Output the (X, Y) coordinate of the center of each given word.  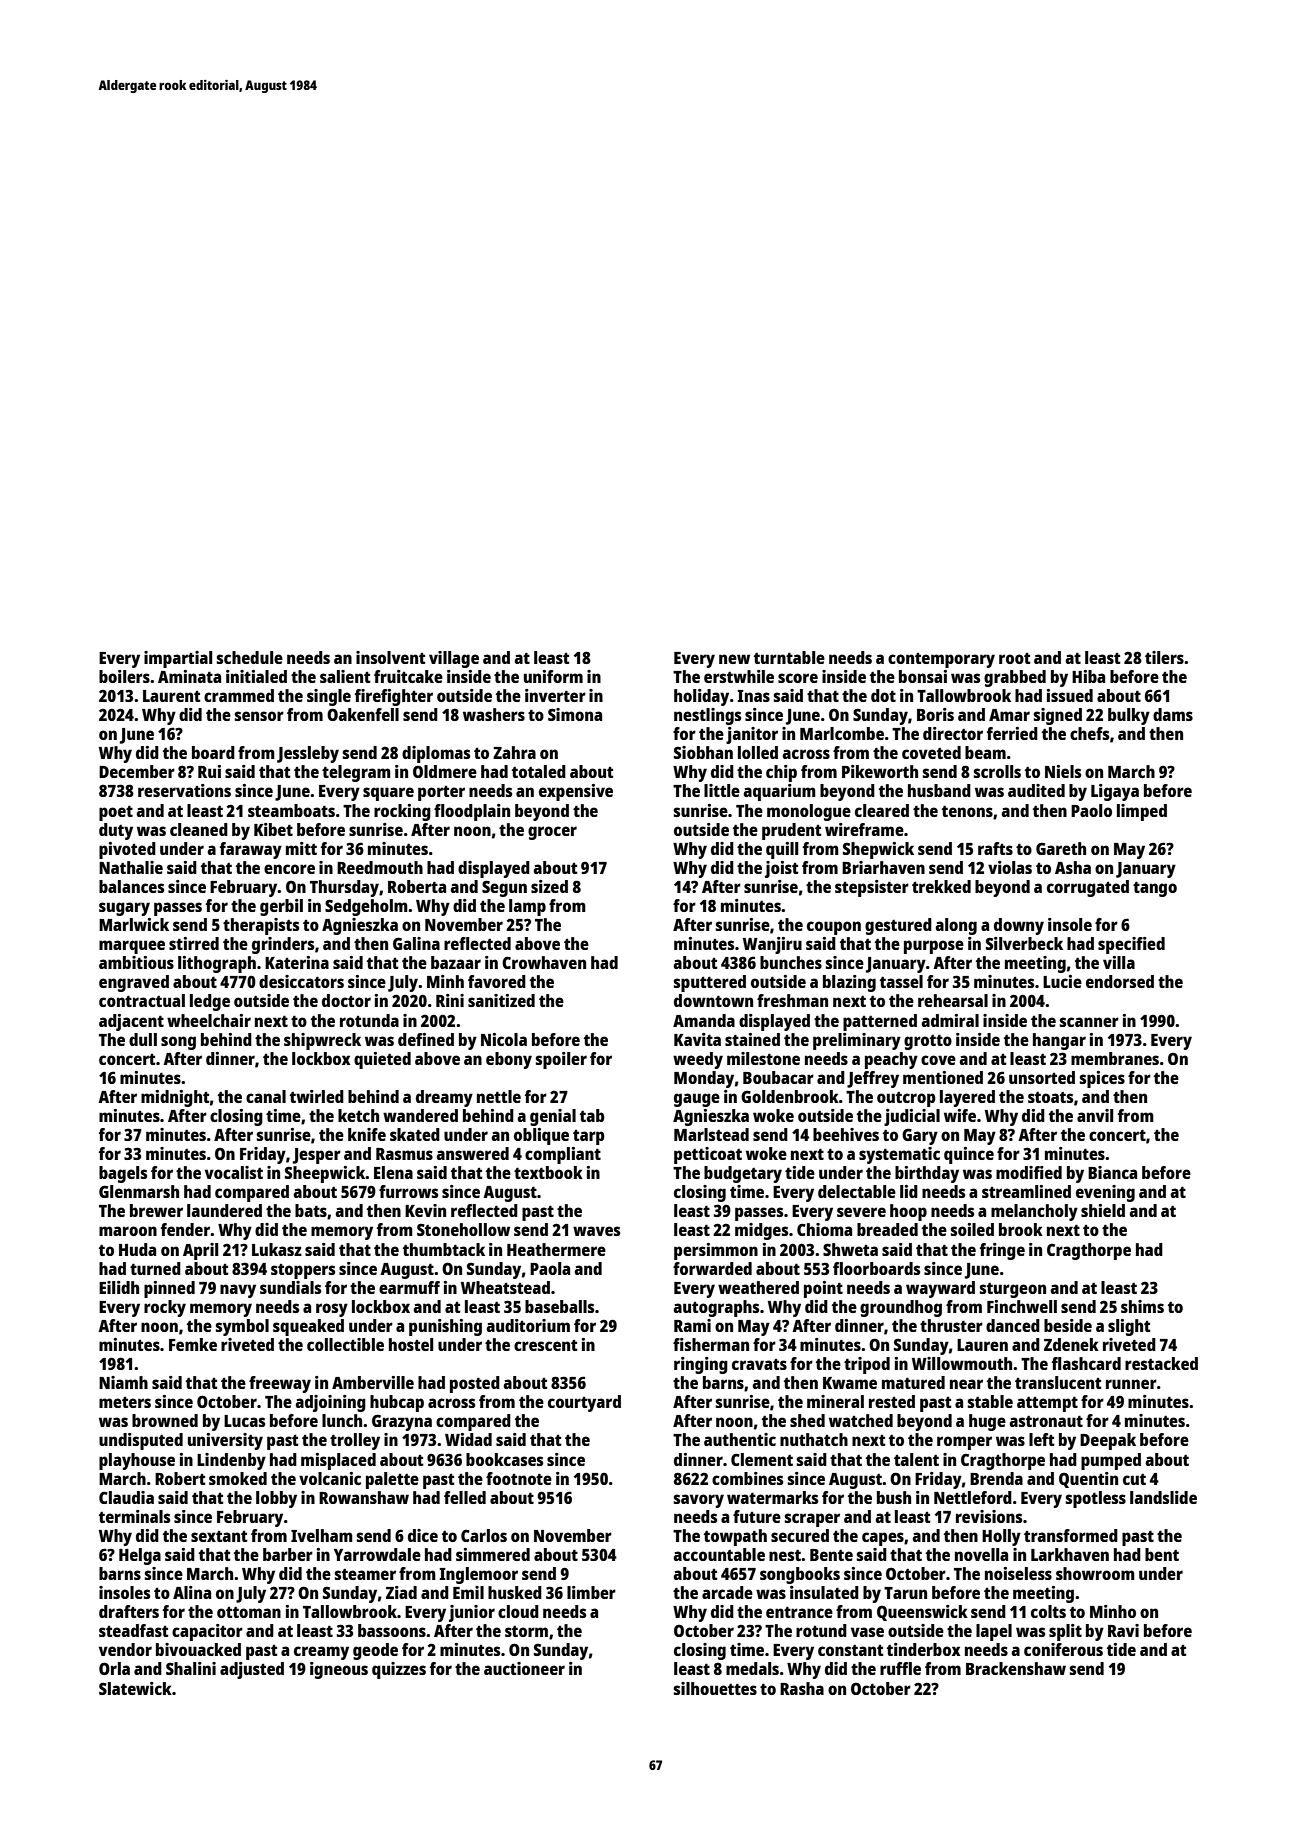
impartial (178, 659)
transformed (1071, 1535)
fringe (1002, 1251)
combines (747, 1478)
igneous (339, 1670)
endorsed (1120, 981)
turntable (789, 657)
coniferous (1063, 1649)
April (200, 1251)
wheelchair (209, 1020)
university (225, 1441)
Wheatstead (505, 1287)
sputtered (710, 983)
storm (526, 1631)
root (1015, 658)
